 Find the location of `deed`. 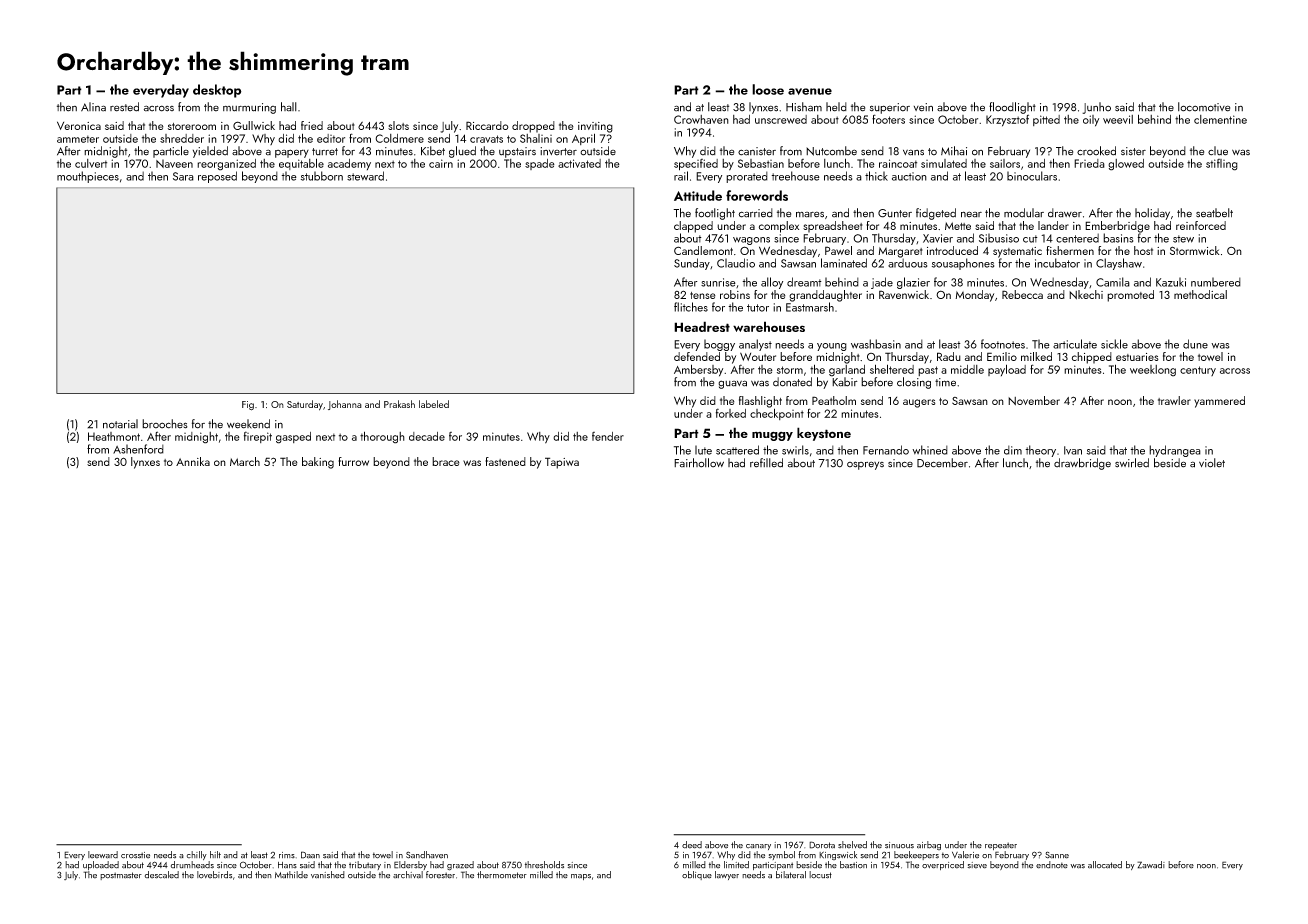

deed is located at coordinates (692, 845).
